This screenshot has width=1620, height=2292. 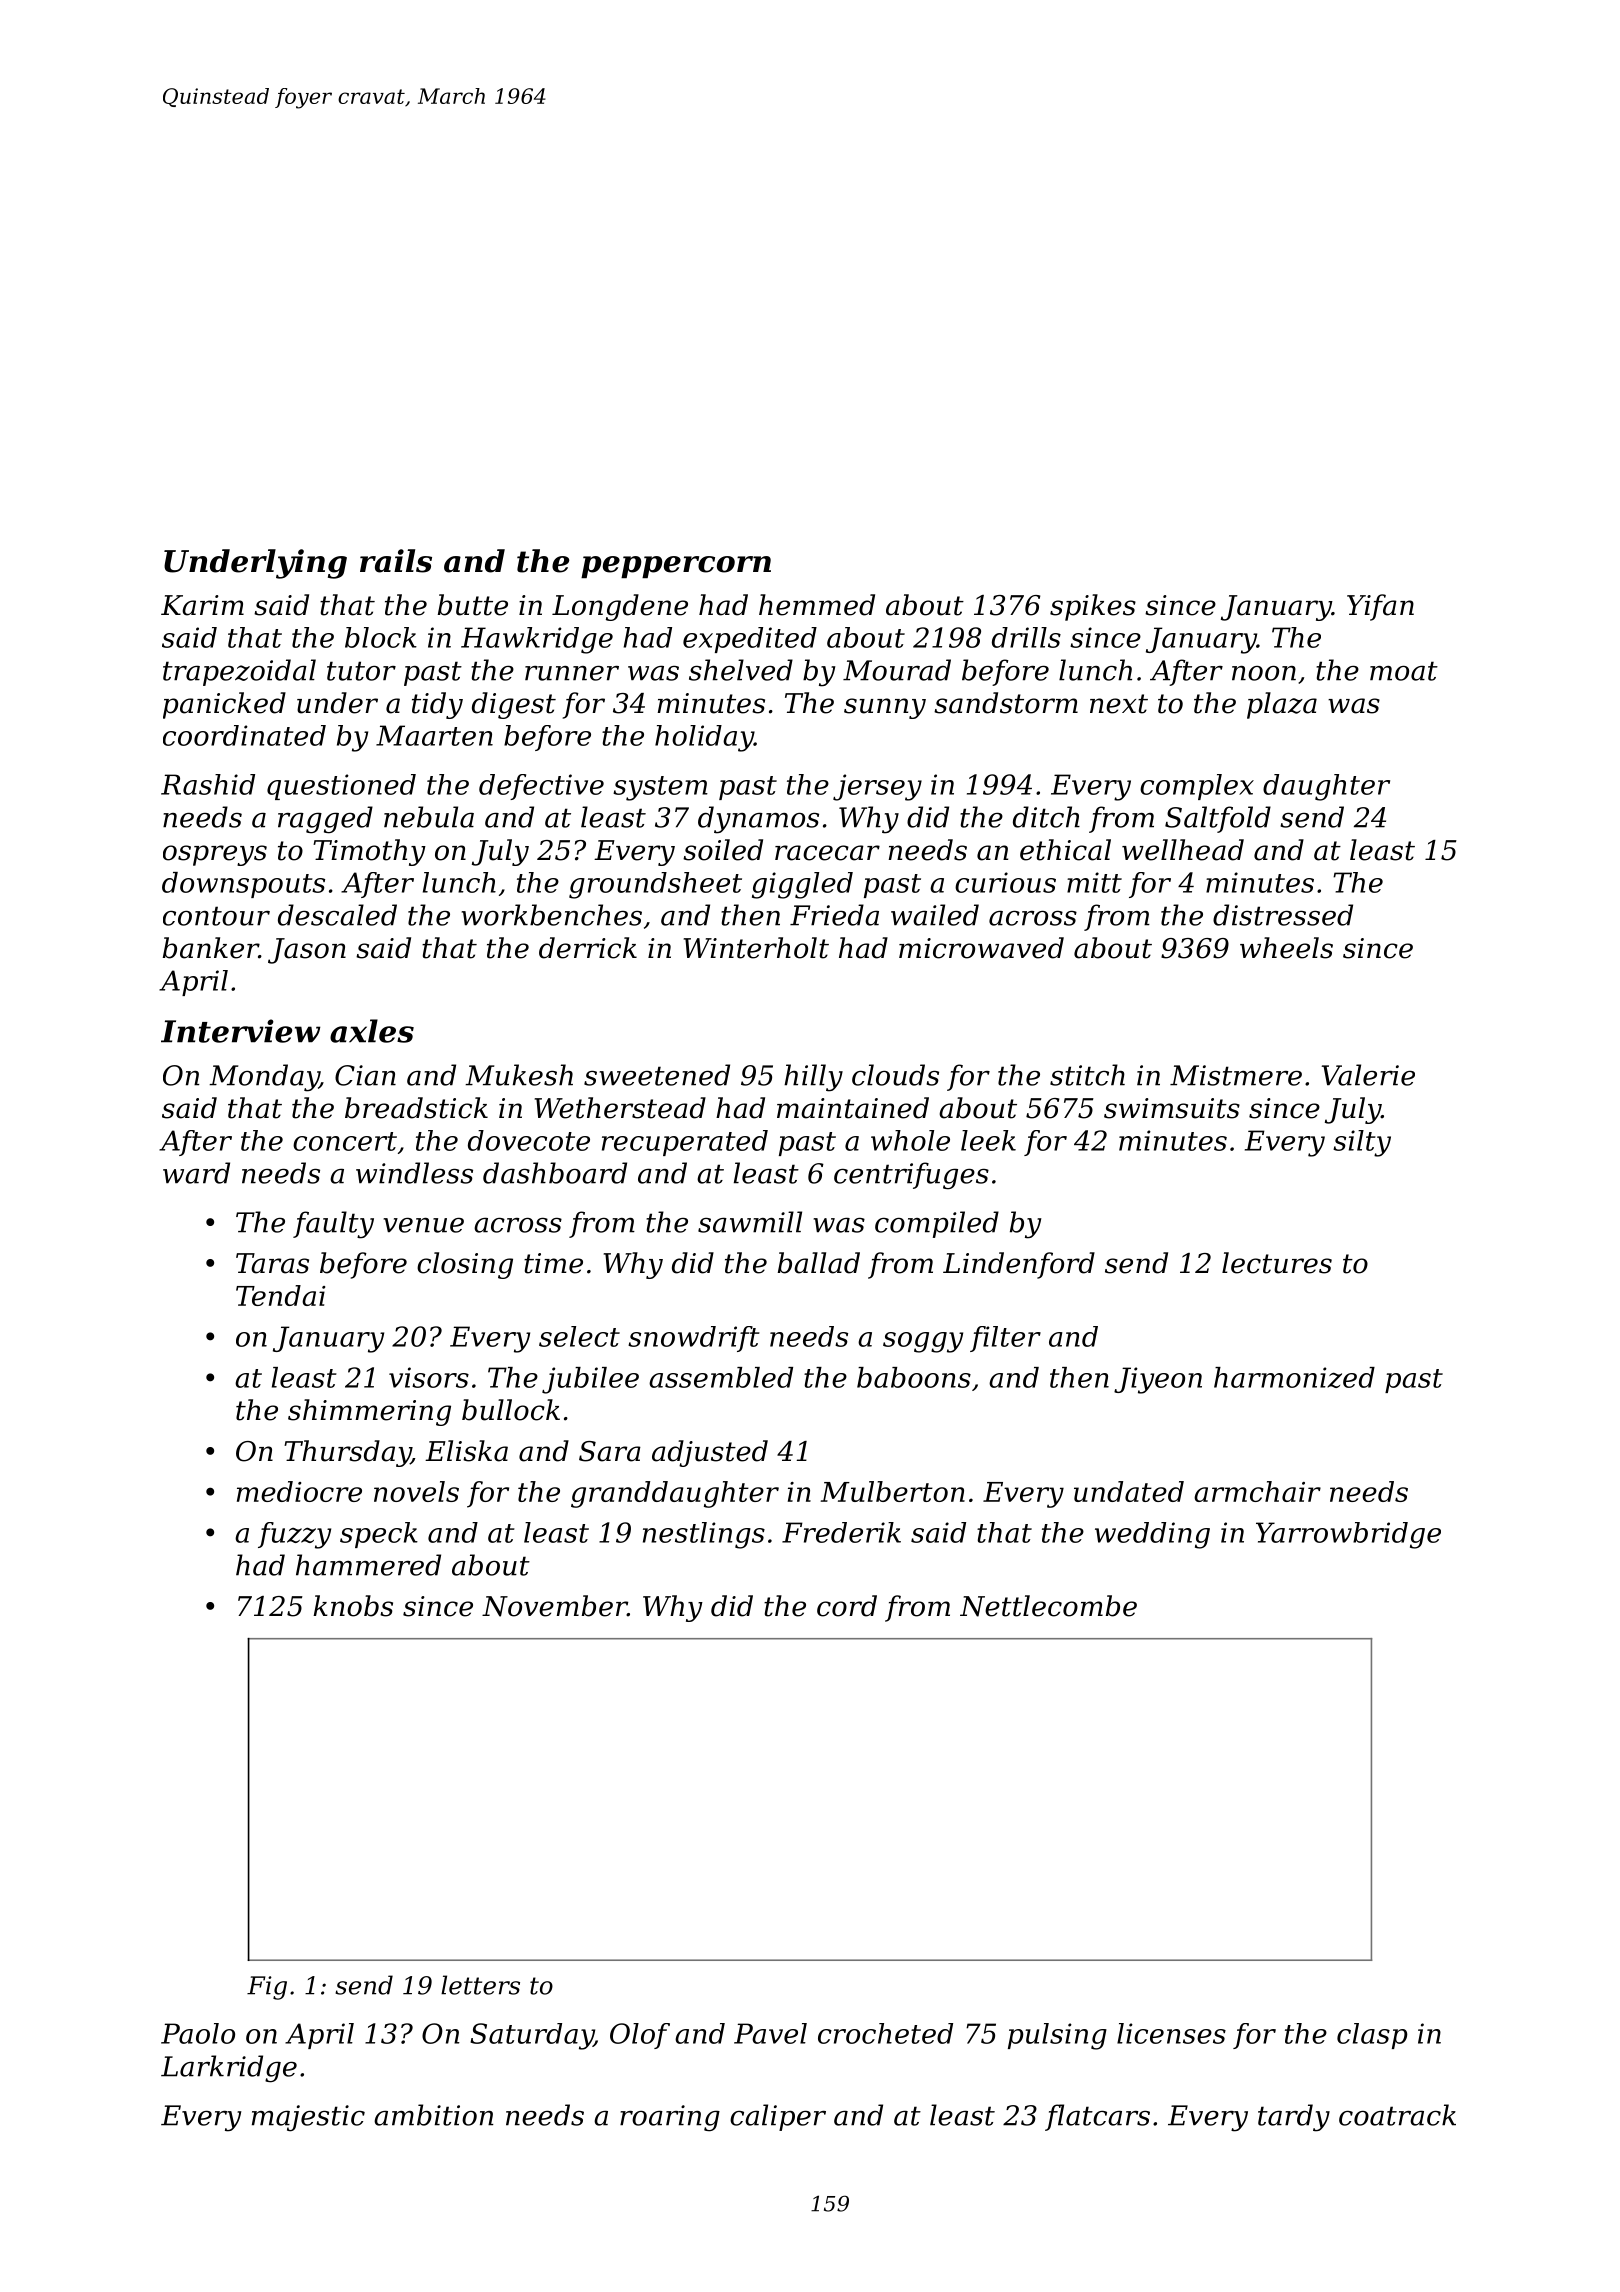 What do you see at coordinates (572, 673) in the screenshot?
I see `runner` at bounding box center [572, 673].
